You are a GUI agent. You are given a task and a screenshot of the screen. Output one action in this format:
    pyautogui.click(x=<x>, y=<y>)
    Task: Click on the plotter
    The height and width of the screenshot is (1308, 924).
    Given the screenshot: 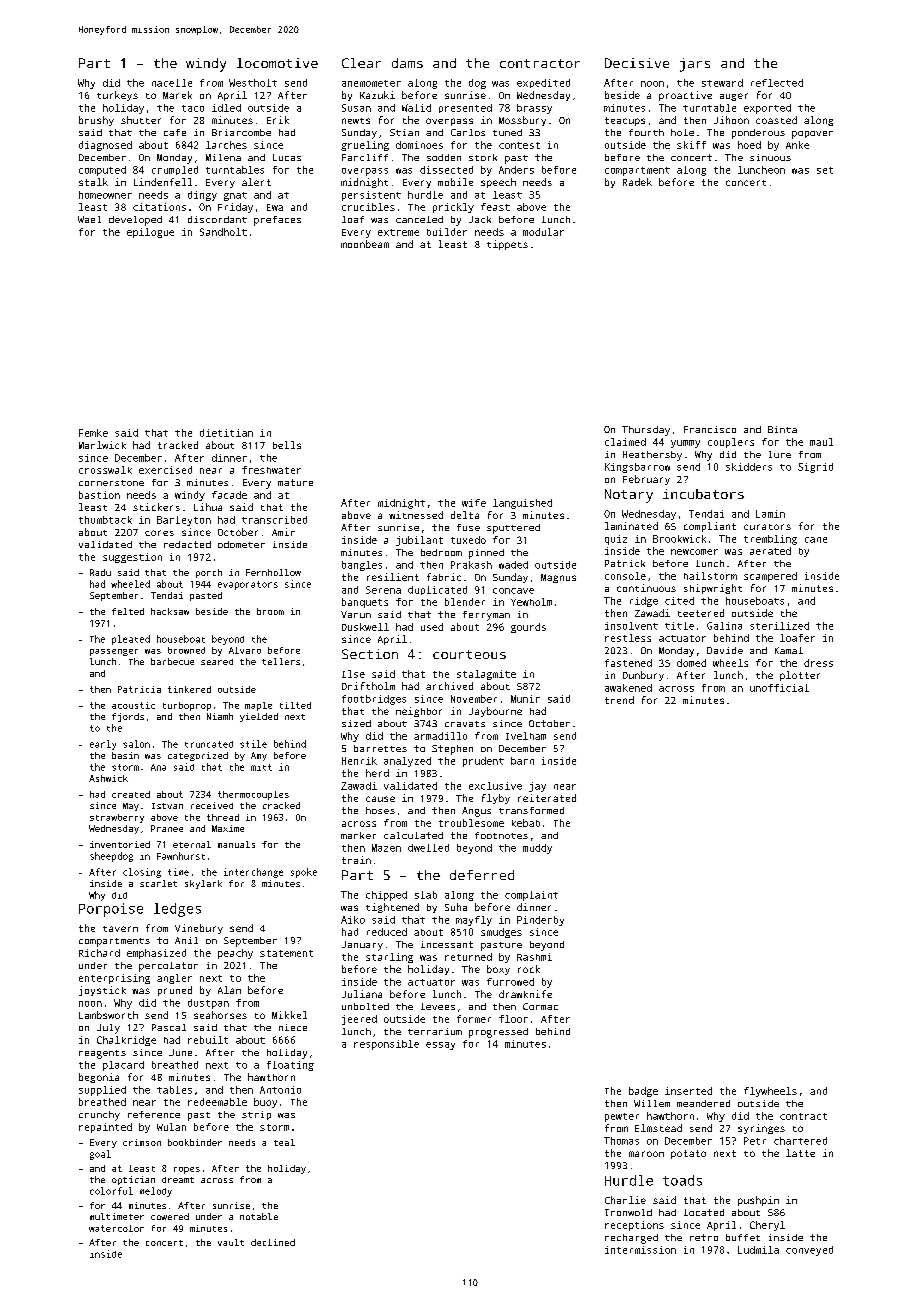 What is the action you would take?
    pyautogui.click(x=800, y=676)
